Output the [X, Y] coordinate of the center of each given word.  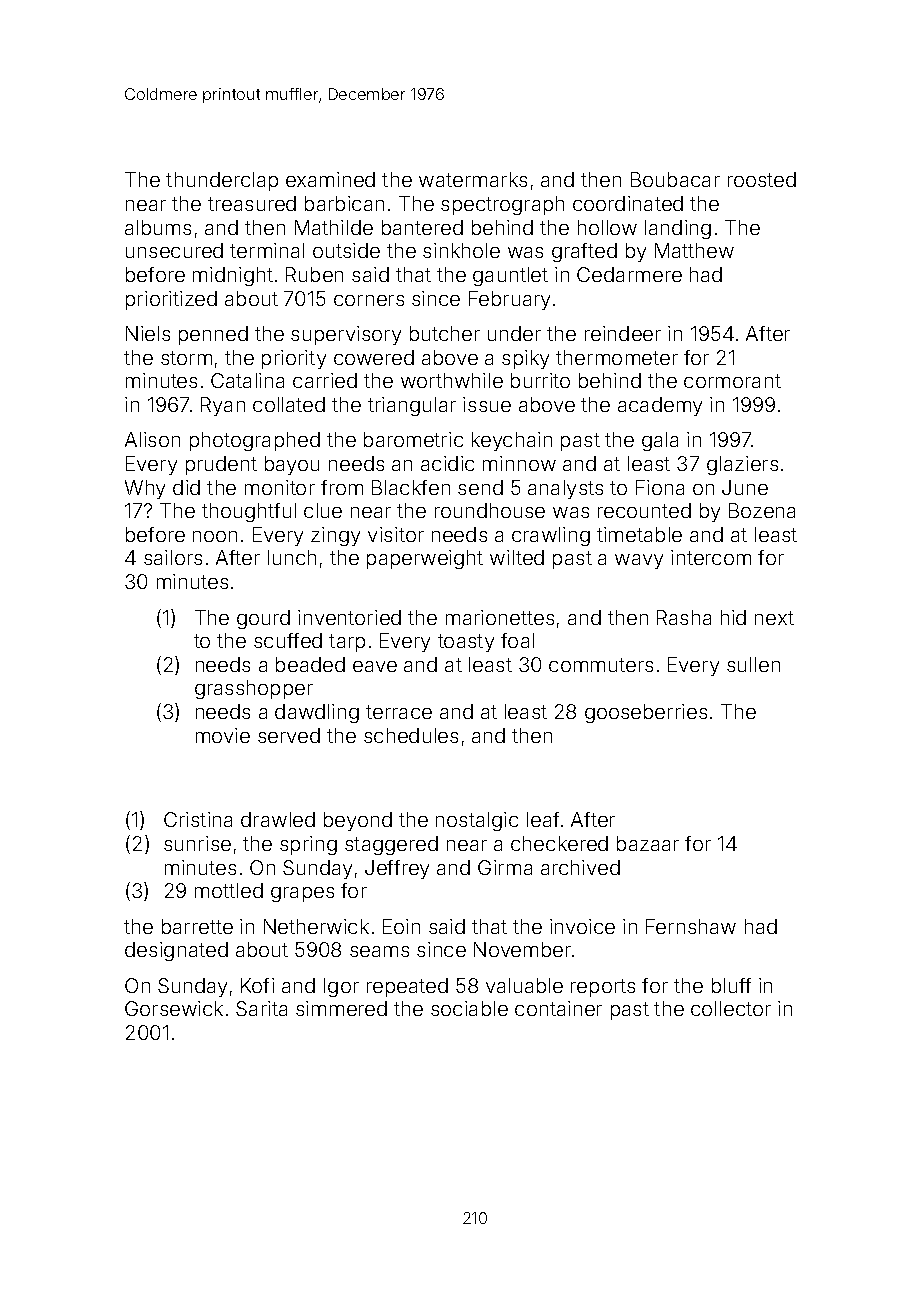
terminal [267, 250]
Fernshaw [691, 926]
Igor [341, 987]
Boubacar [675, 179]
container [558, 1008]
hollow [607, 227]
